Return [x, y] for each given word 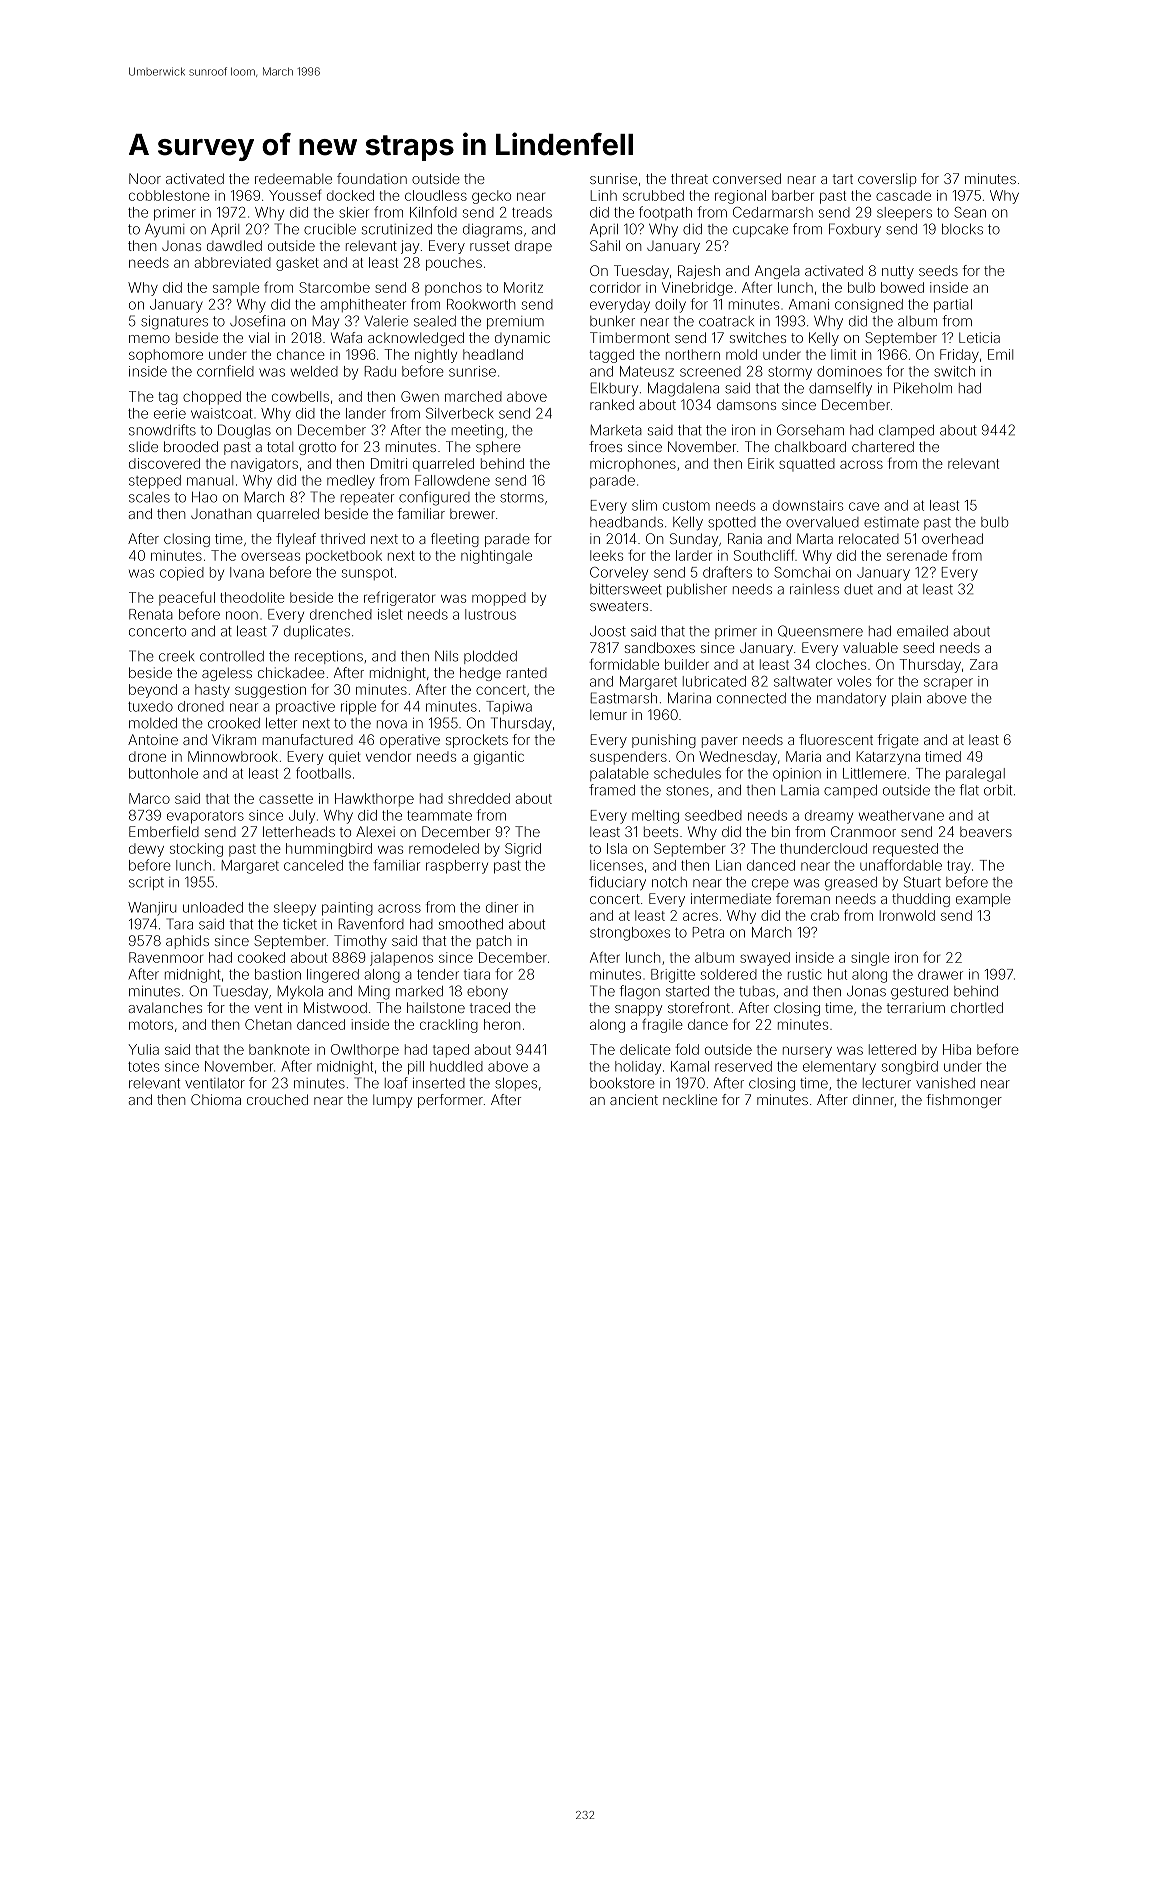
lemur [608, 714]
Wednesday [738, 758]
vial [259, 337]
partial [953, 306]
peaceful [187, 598]
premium [515, 322]
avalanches [165, 1007]
